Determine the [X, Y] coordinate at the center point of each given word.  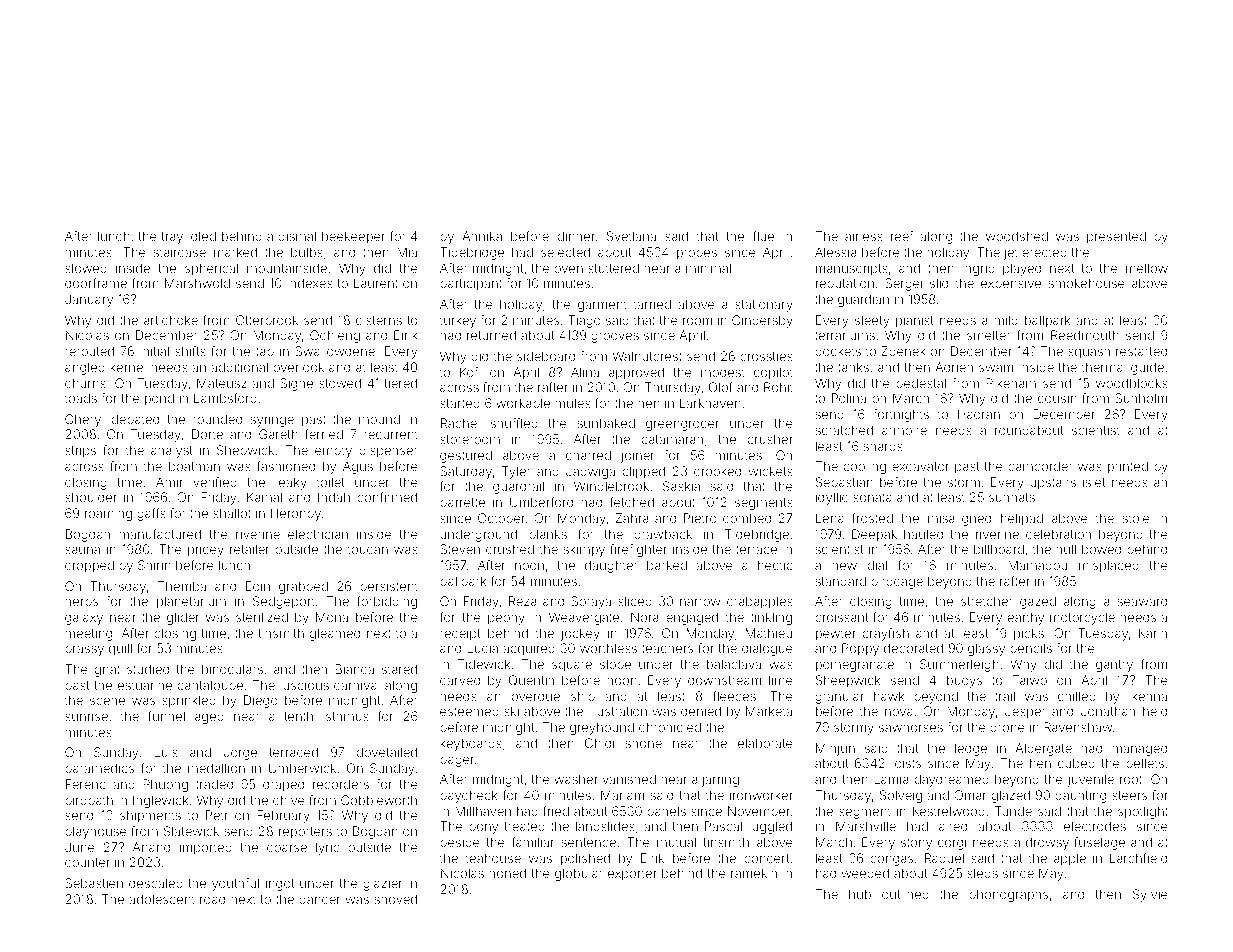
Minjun [835, 749]
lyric [327, 848]
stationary [764, 305]
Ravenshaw [1078, 727]
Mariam [622, 795]
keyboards [471, 744]
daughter [611, 566]
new [844, 566]
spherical [211, 269]
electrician [318, 534]
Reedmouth [1085, 335]
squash [1089, 353]
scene [107, 701]
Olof [721, 387]
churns [85, 383]
